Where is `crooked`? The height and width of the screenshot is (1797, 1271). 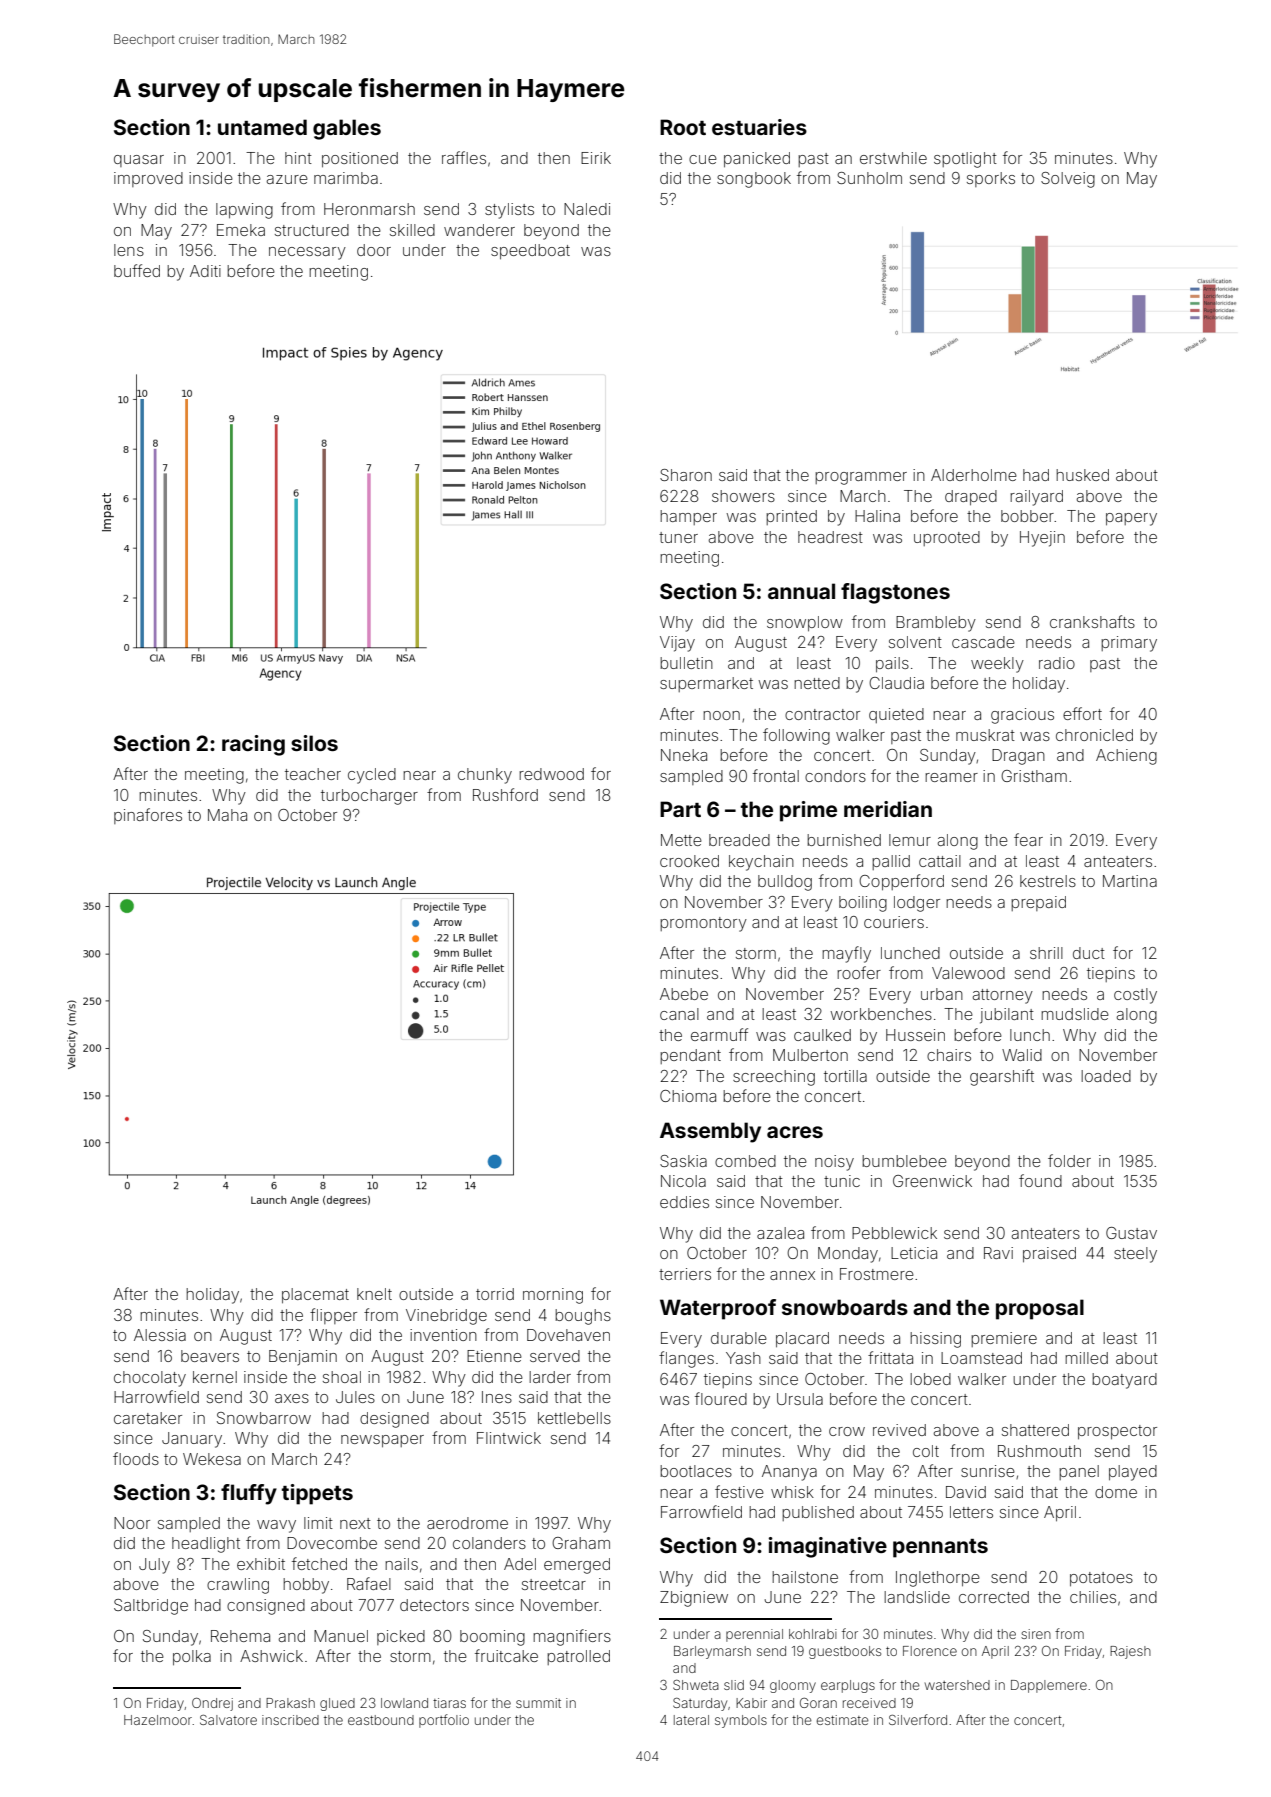 crooked is located at coordinates (689, 861).
